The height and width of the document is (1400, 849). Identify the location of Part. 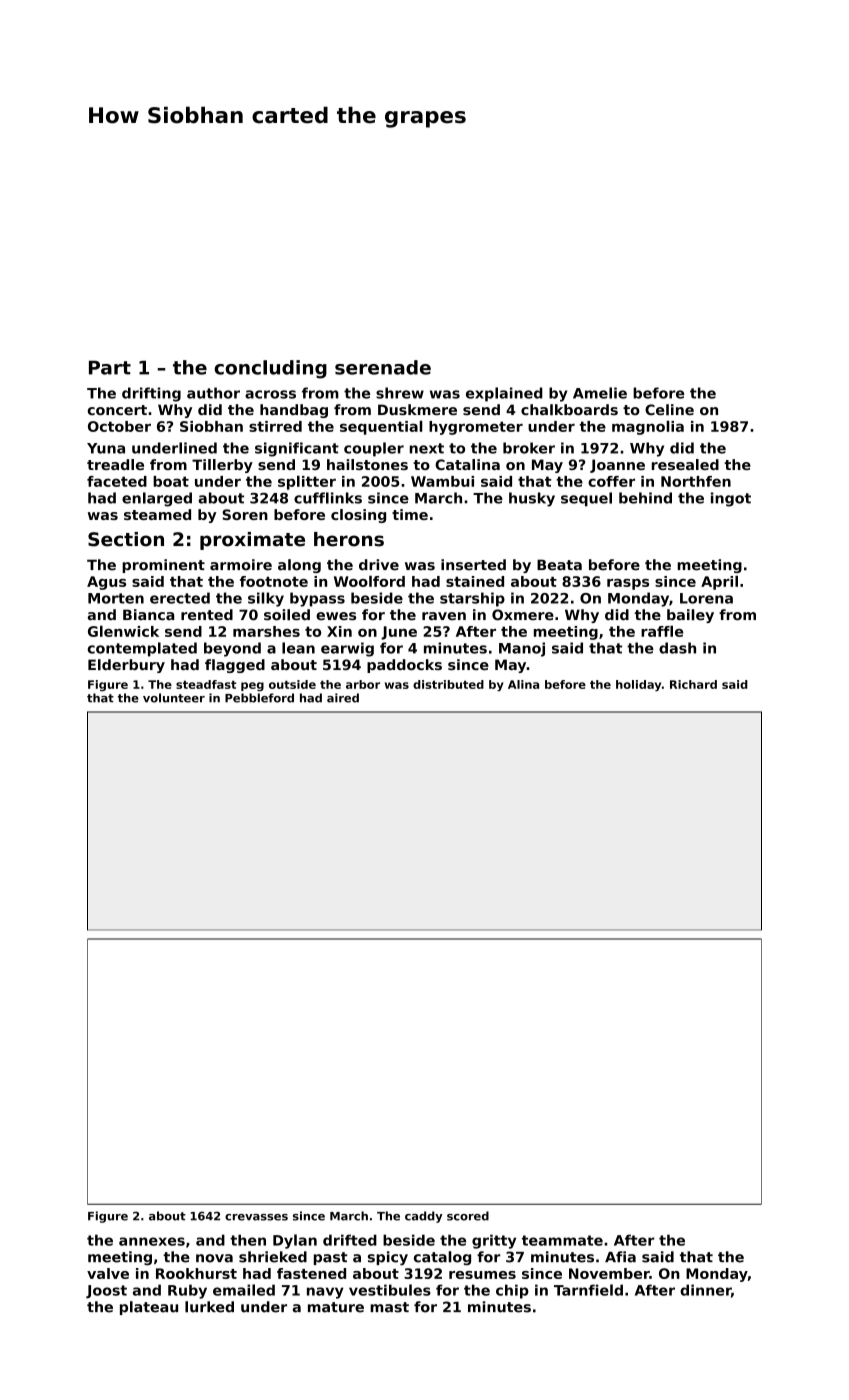
(110, 368).
